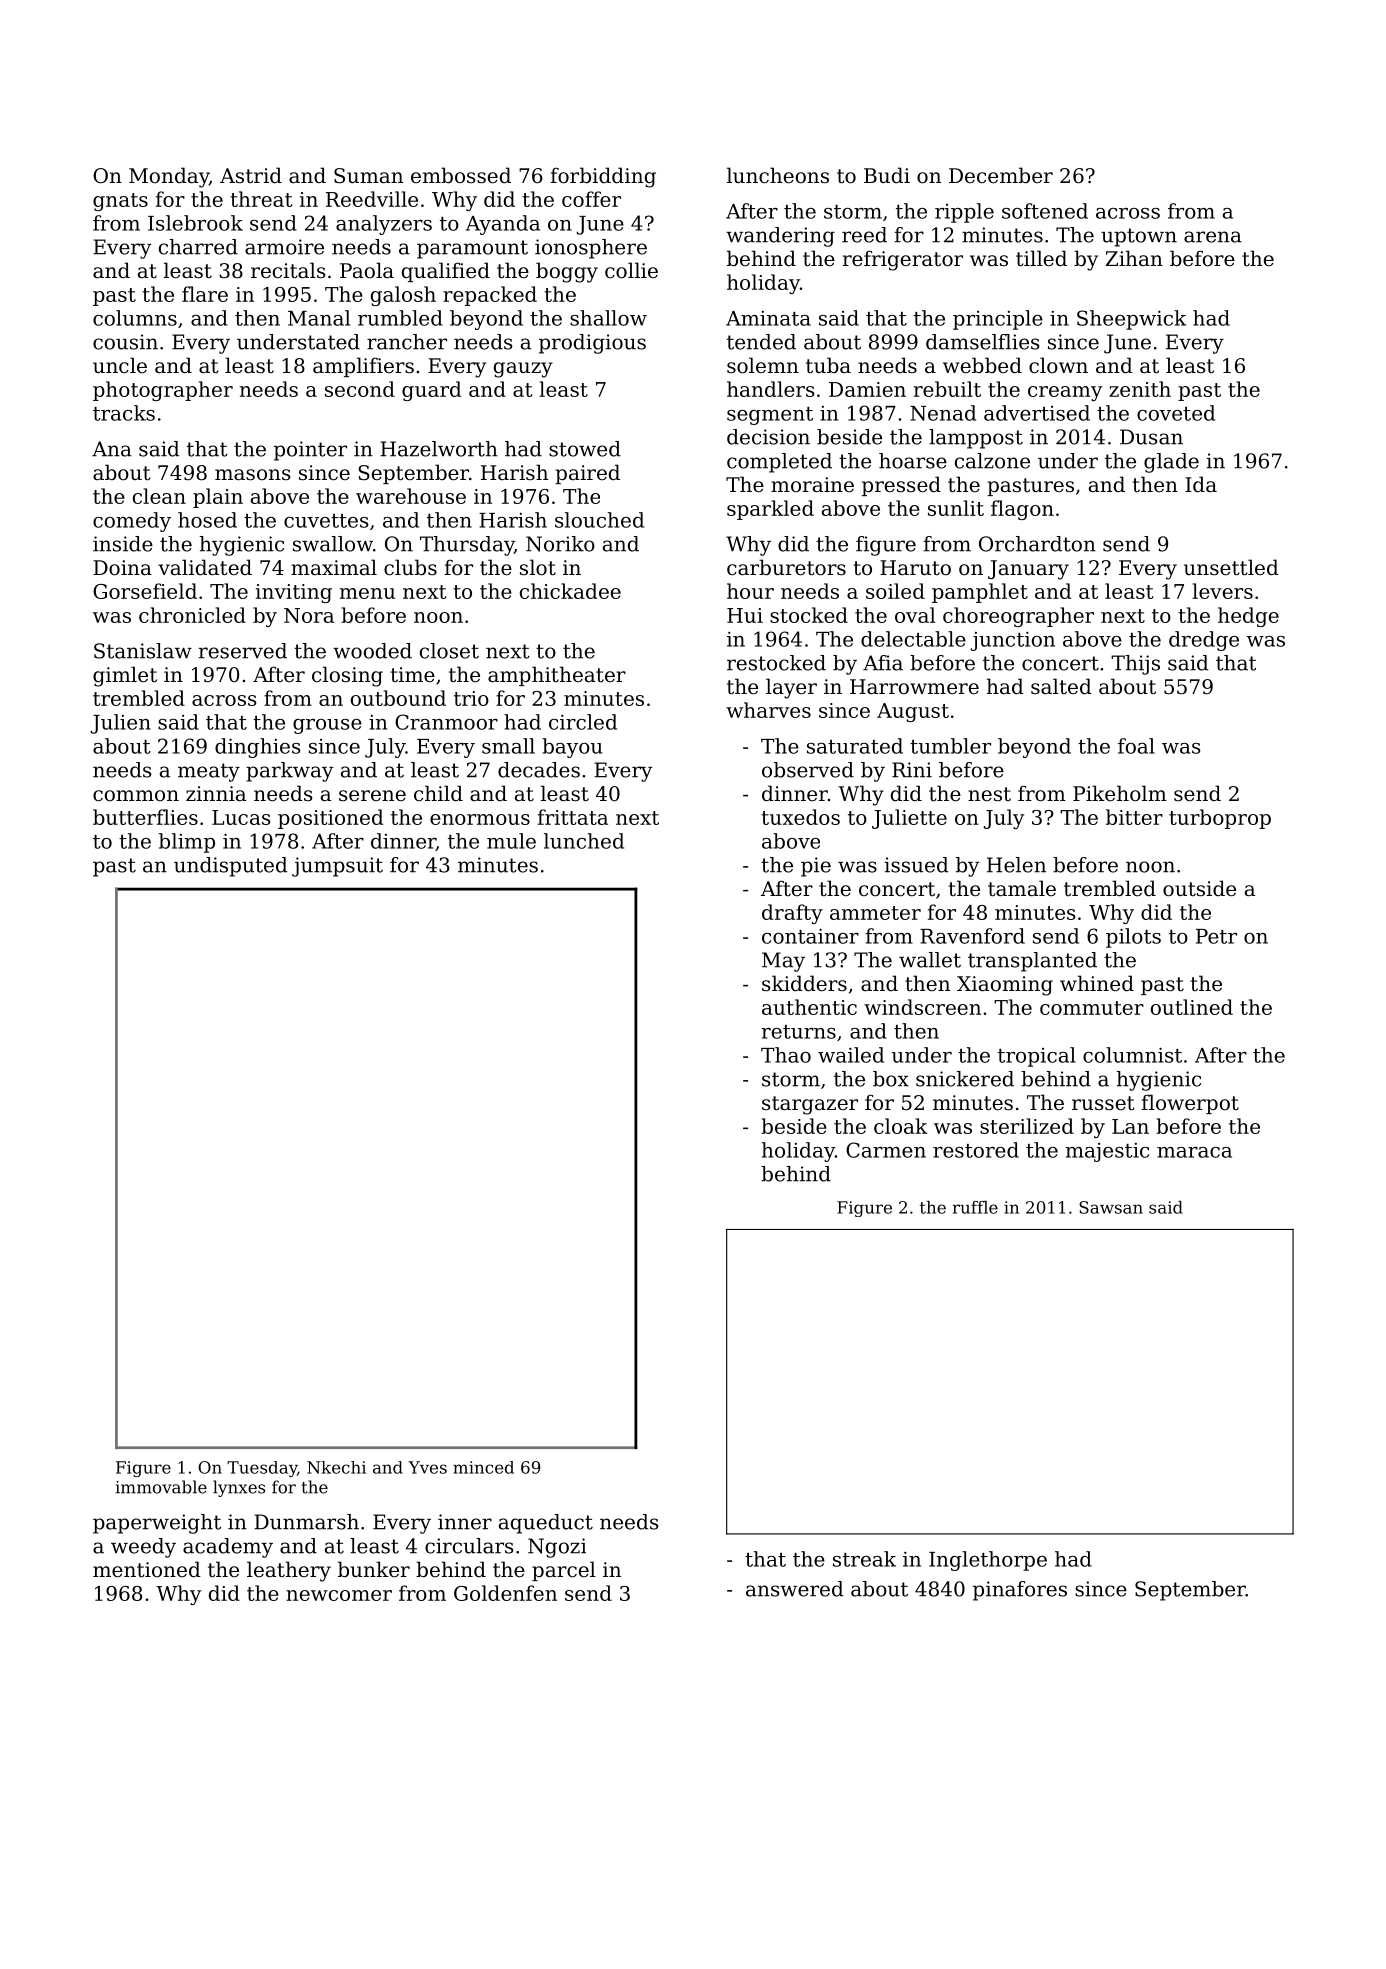 The height and width of the screenshot is (1969, 1386). What do you see at coordinates (505, 1593) in the screenshot?
I see `Goldenfen` at bounding box center [505, 1593].
